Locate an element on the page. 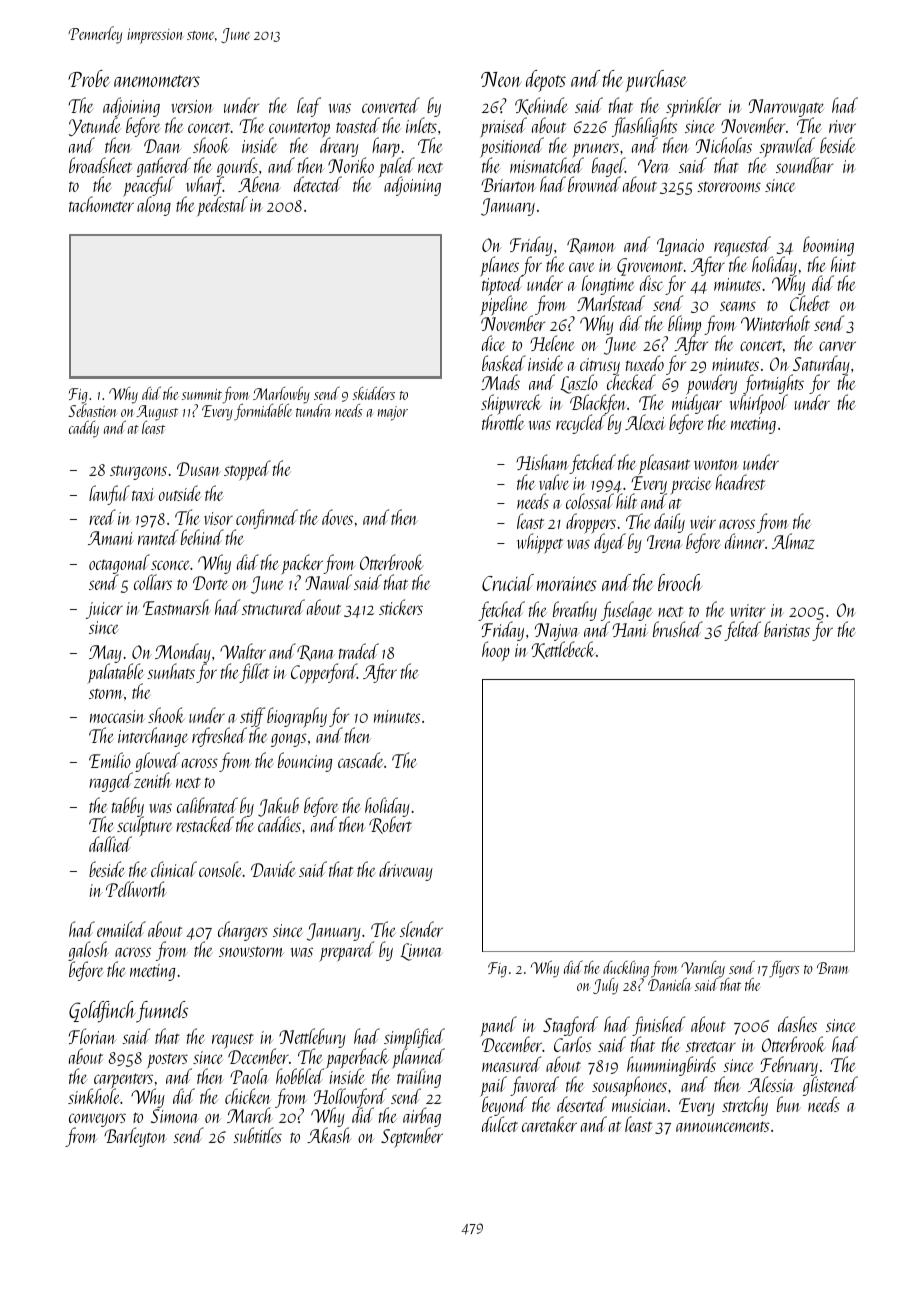 This document has height=1311, width=924. Almaz is located at coordinates (793, 541).
